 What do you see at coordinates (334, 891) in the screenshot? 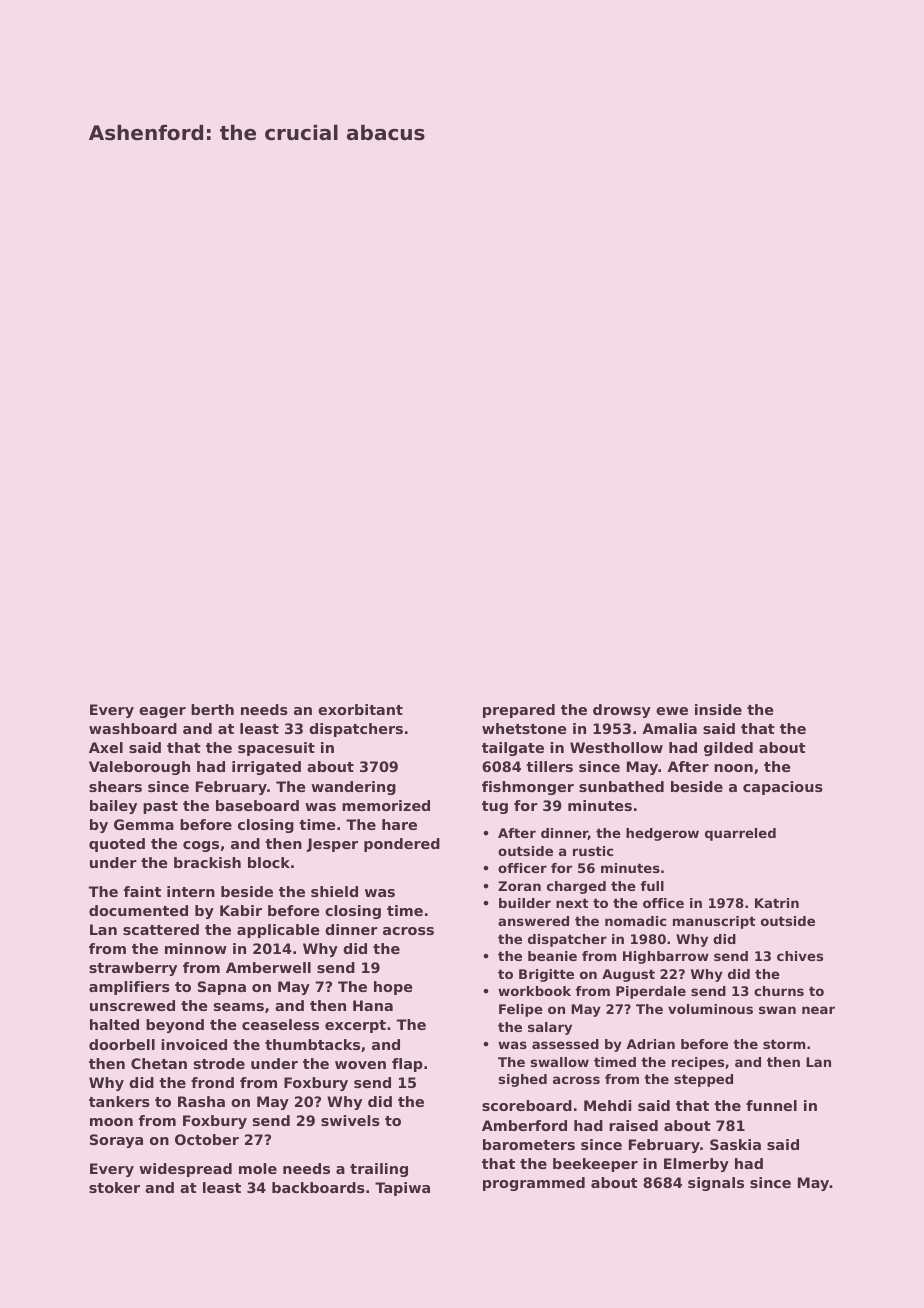
I see `shield` at bounding box center [334, 891].
